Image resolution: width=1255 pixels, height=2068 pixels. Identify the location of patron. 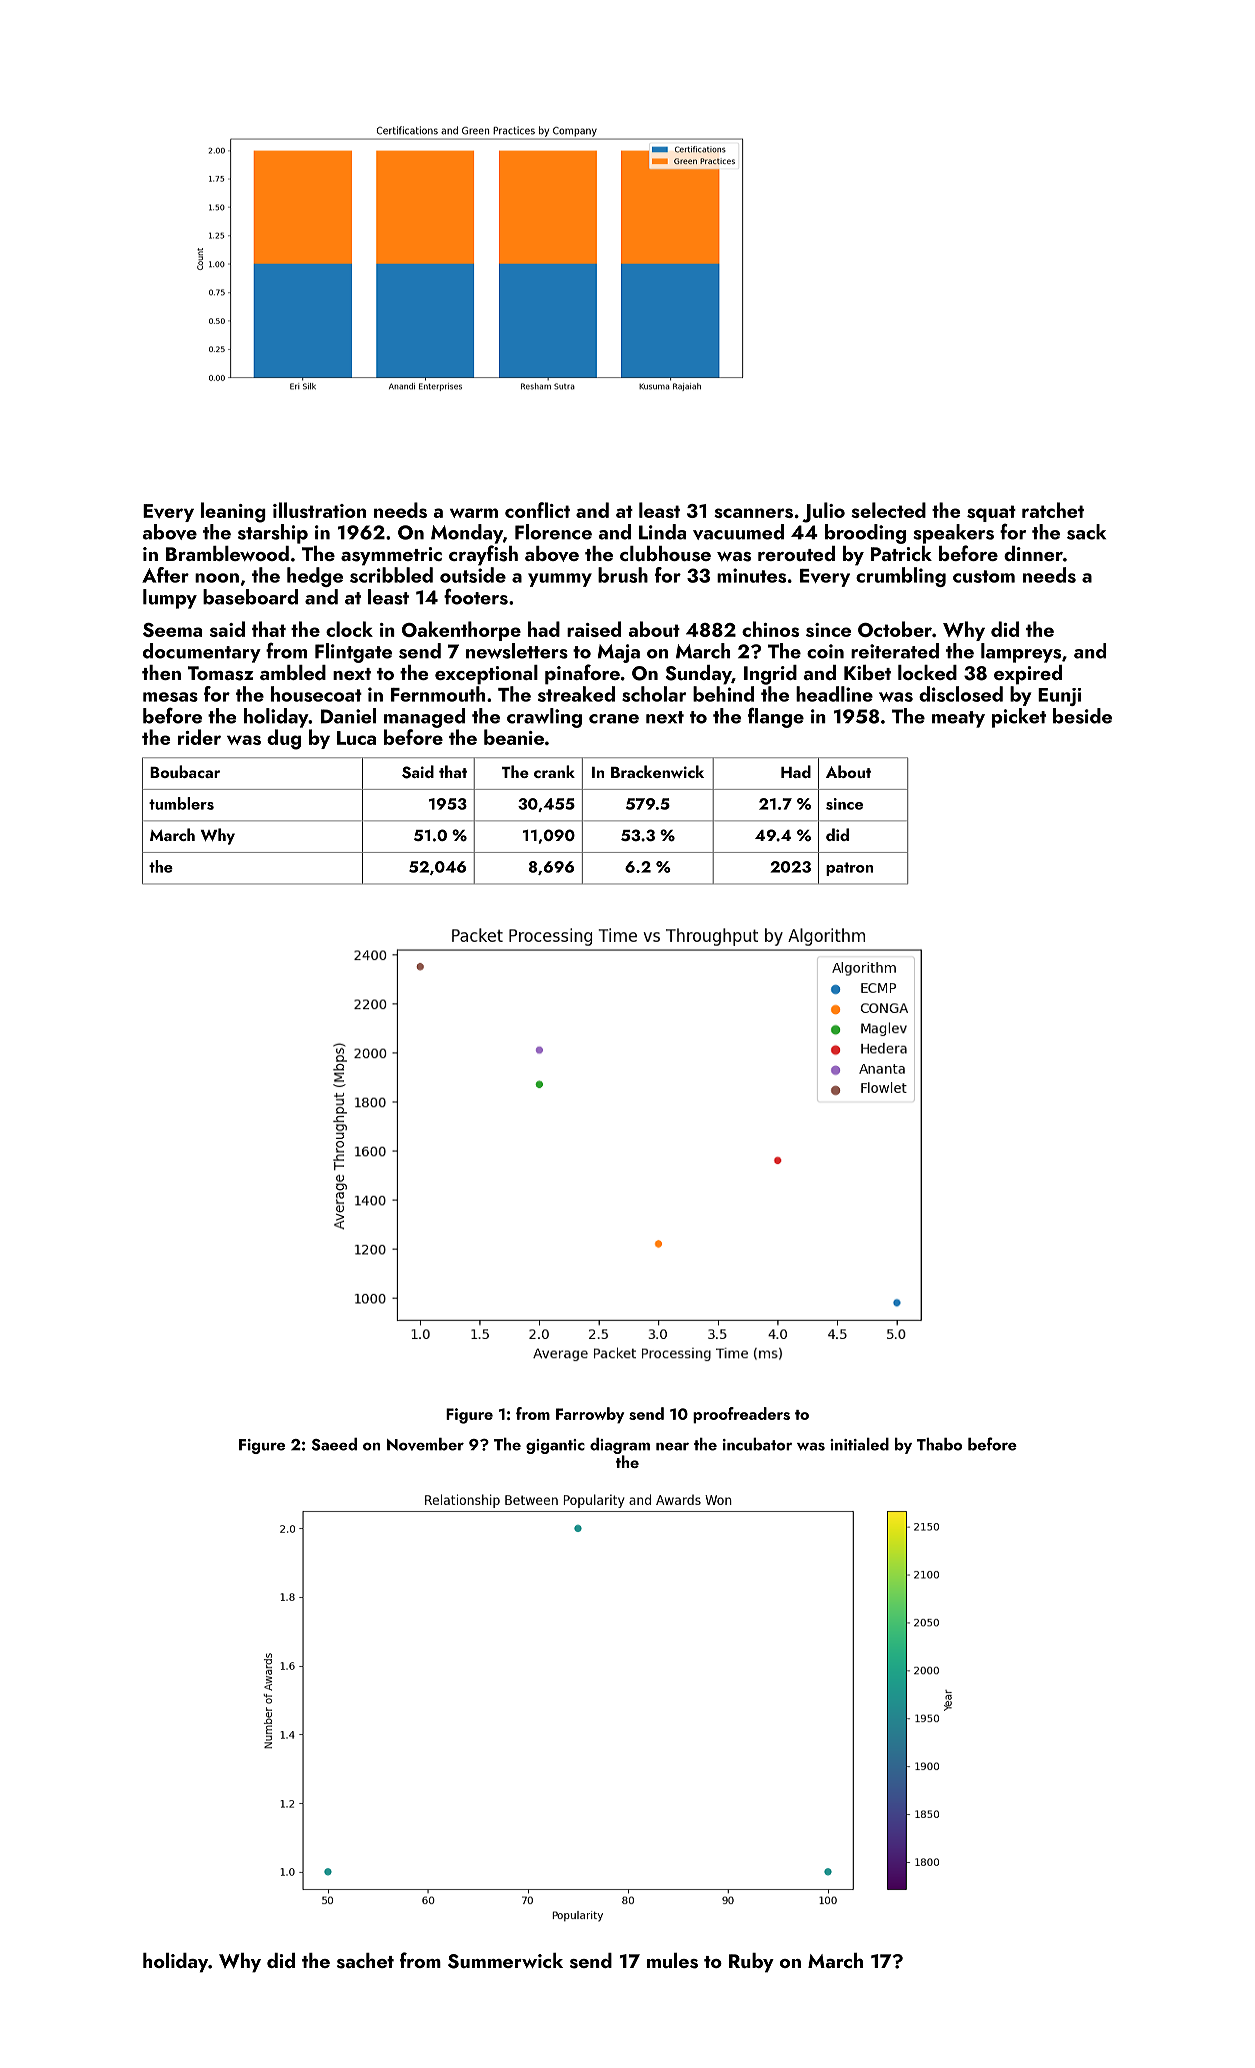
(849, 869).
